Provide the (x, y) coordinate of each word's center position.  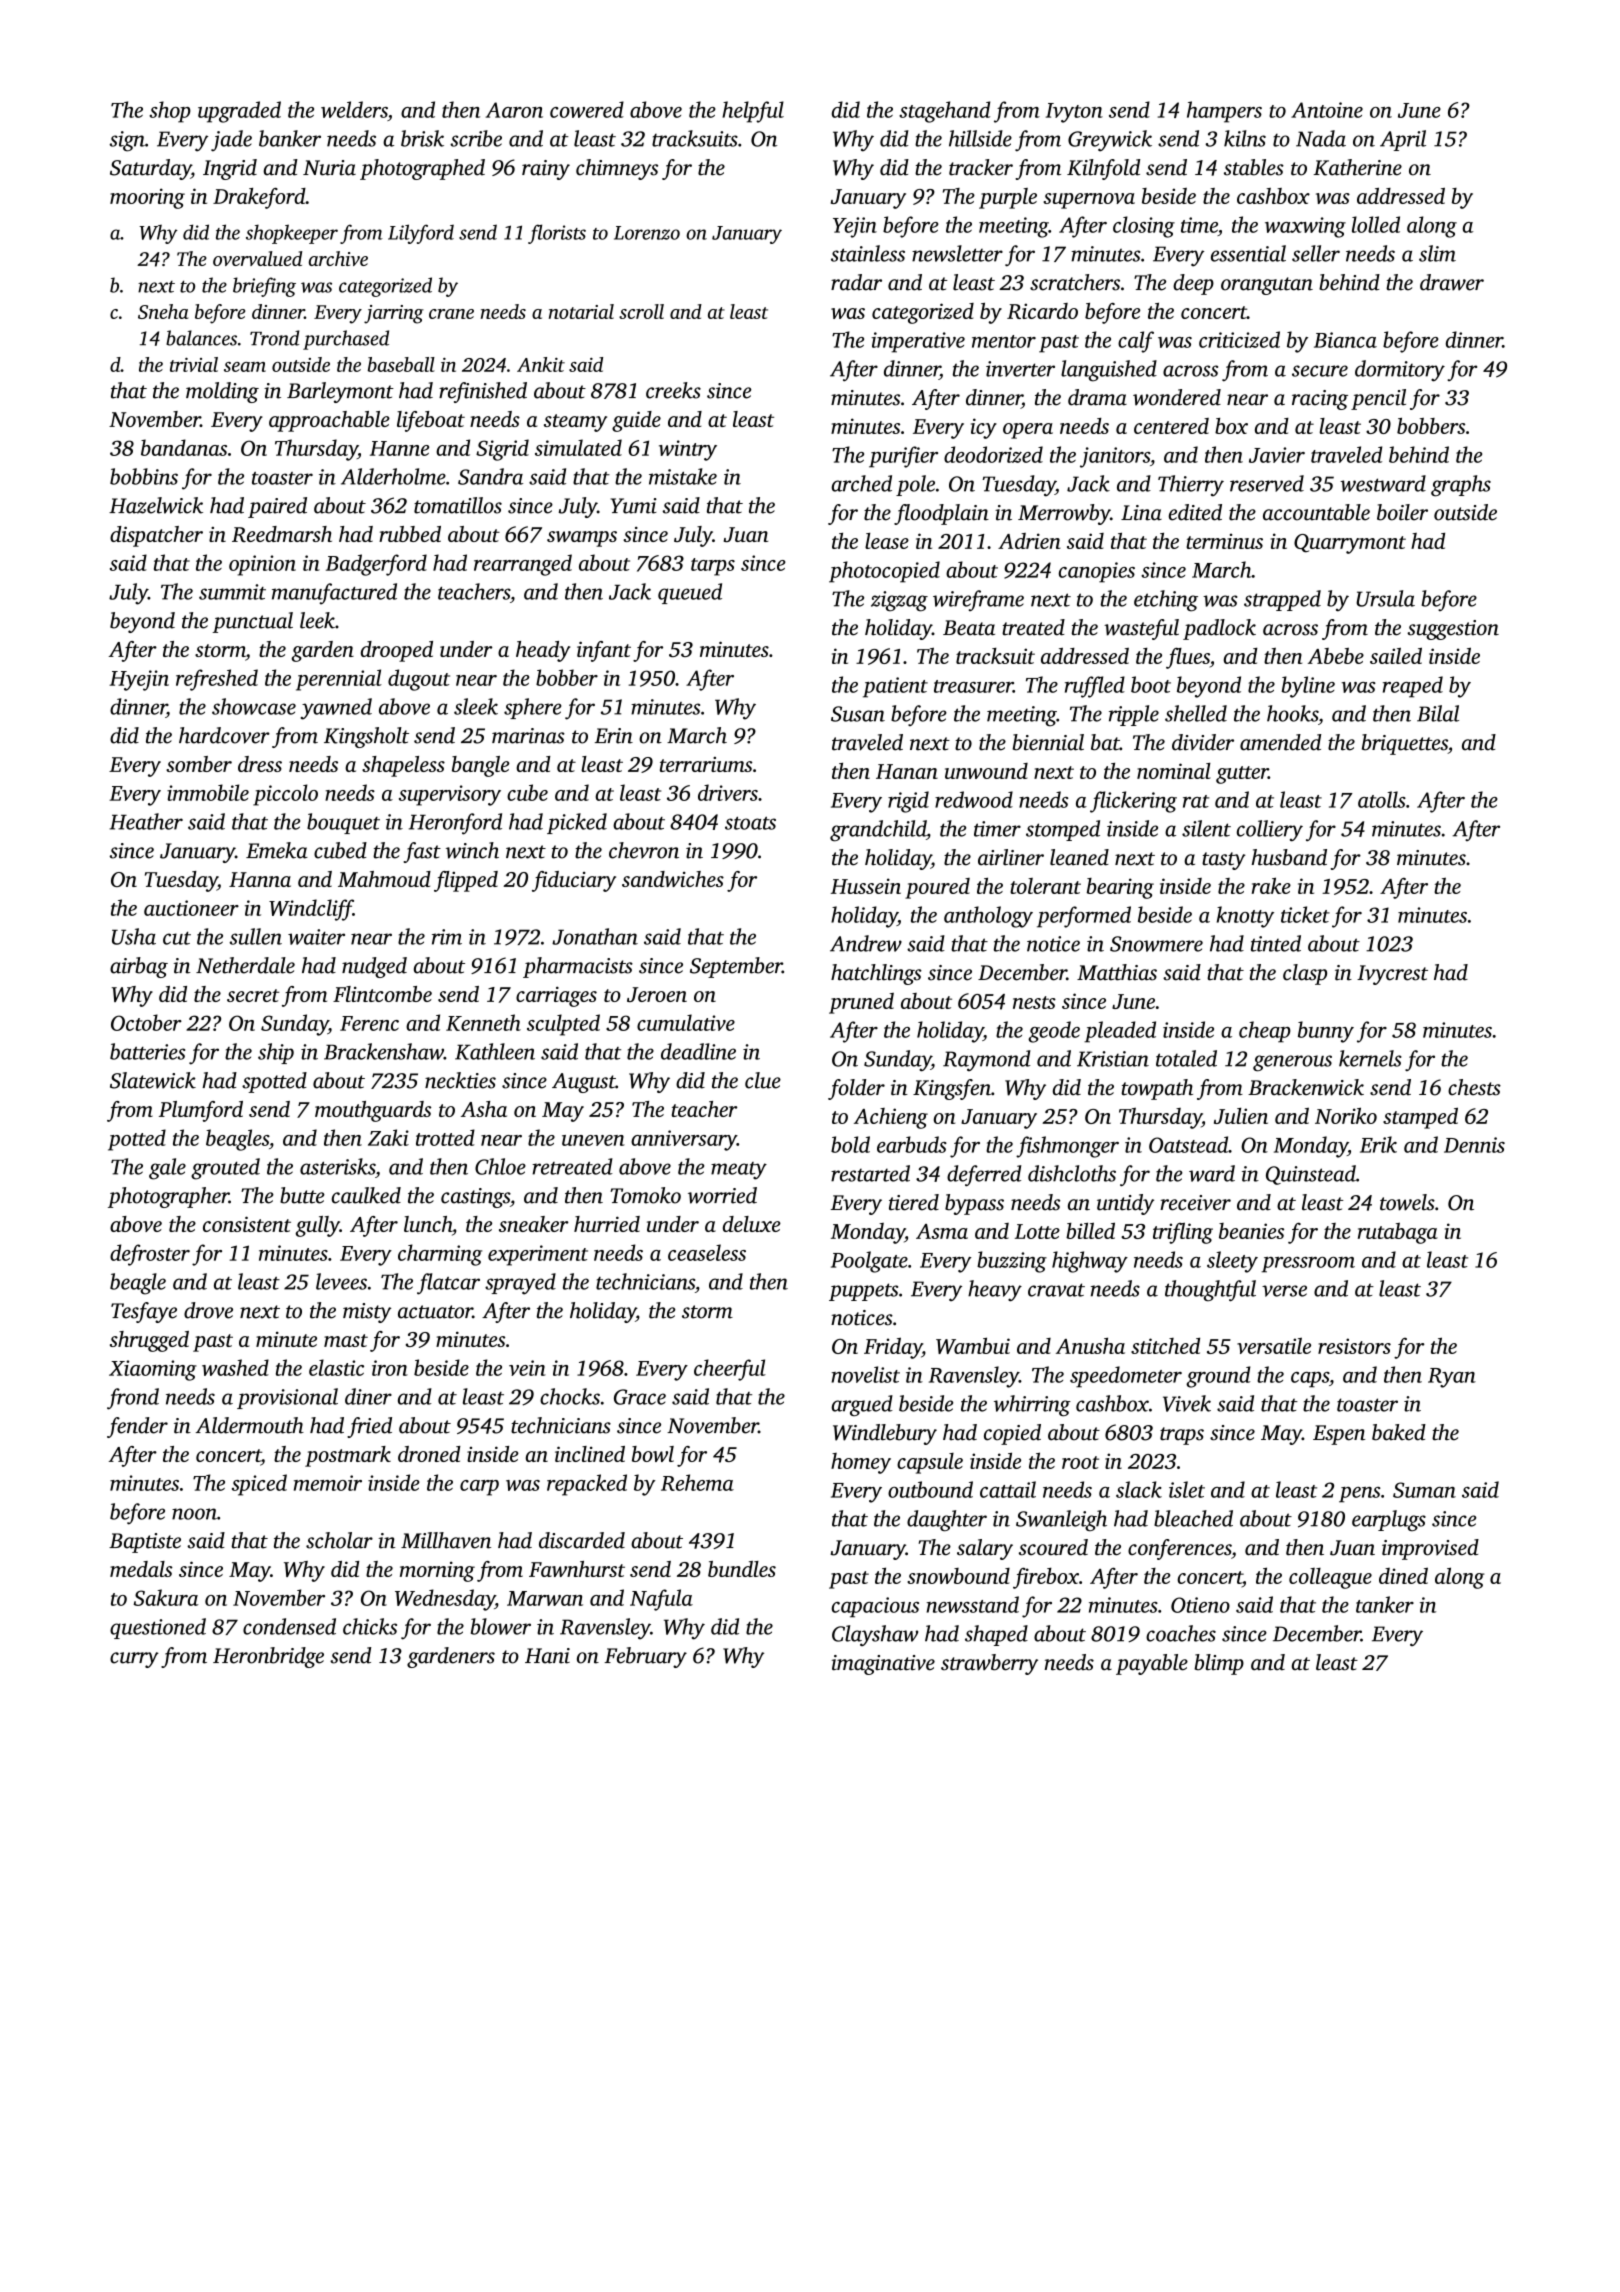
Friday (893, 1348)
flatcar (448, 1284)
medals (141, 1569)
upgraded (239, 112)
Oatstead (1188, 1144)
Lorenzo (647, 233)
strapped (1282, 600)
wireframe (978, 600)
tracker (981, 167)
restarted (870, 1173)
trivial (194, 364)
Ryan (1452, 1378)
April (1403, 140)
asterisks (337, 1166)
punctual (252, 622)
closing (1144, 227)
